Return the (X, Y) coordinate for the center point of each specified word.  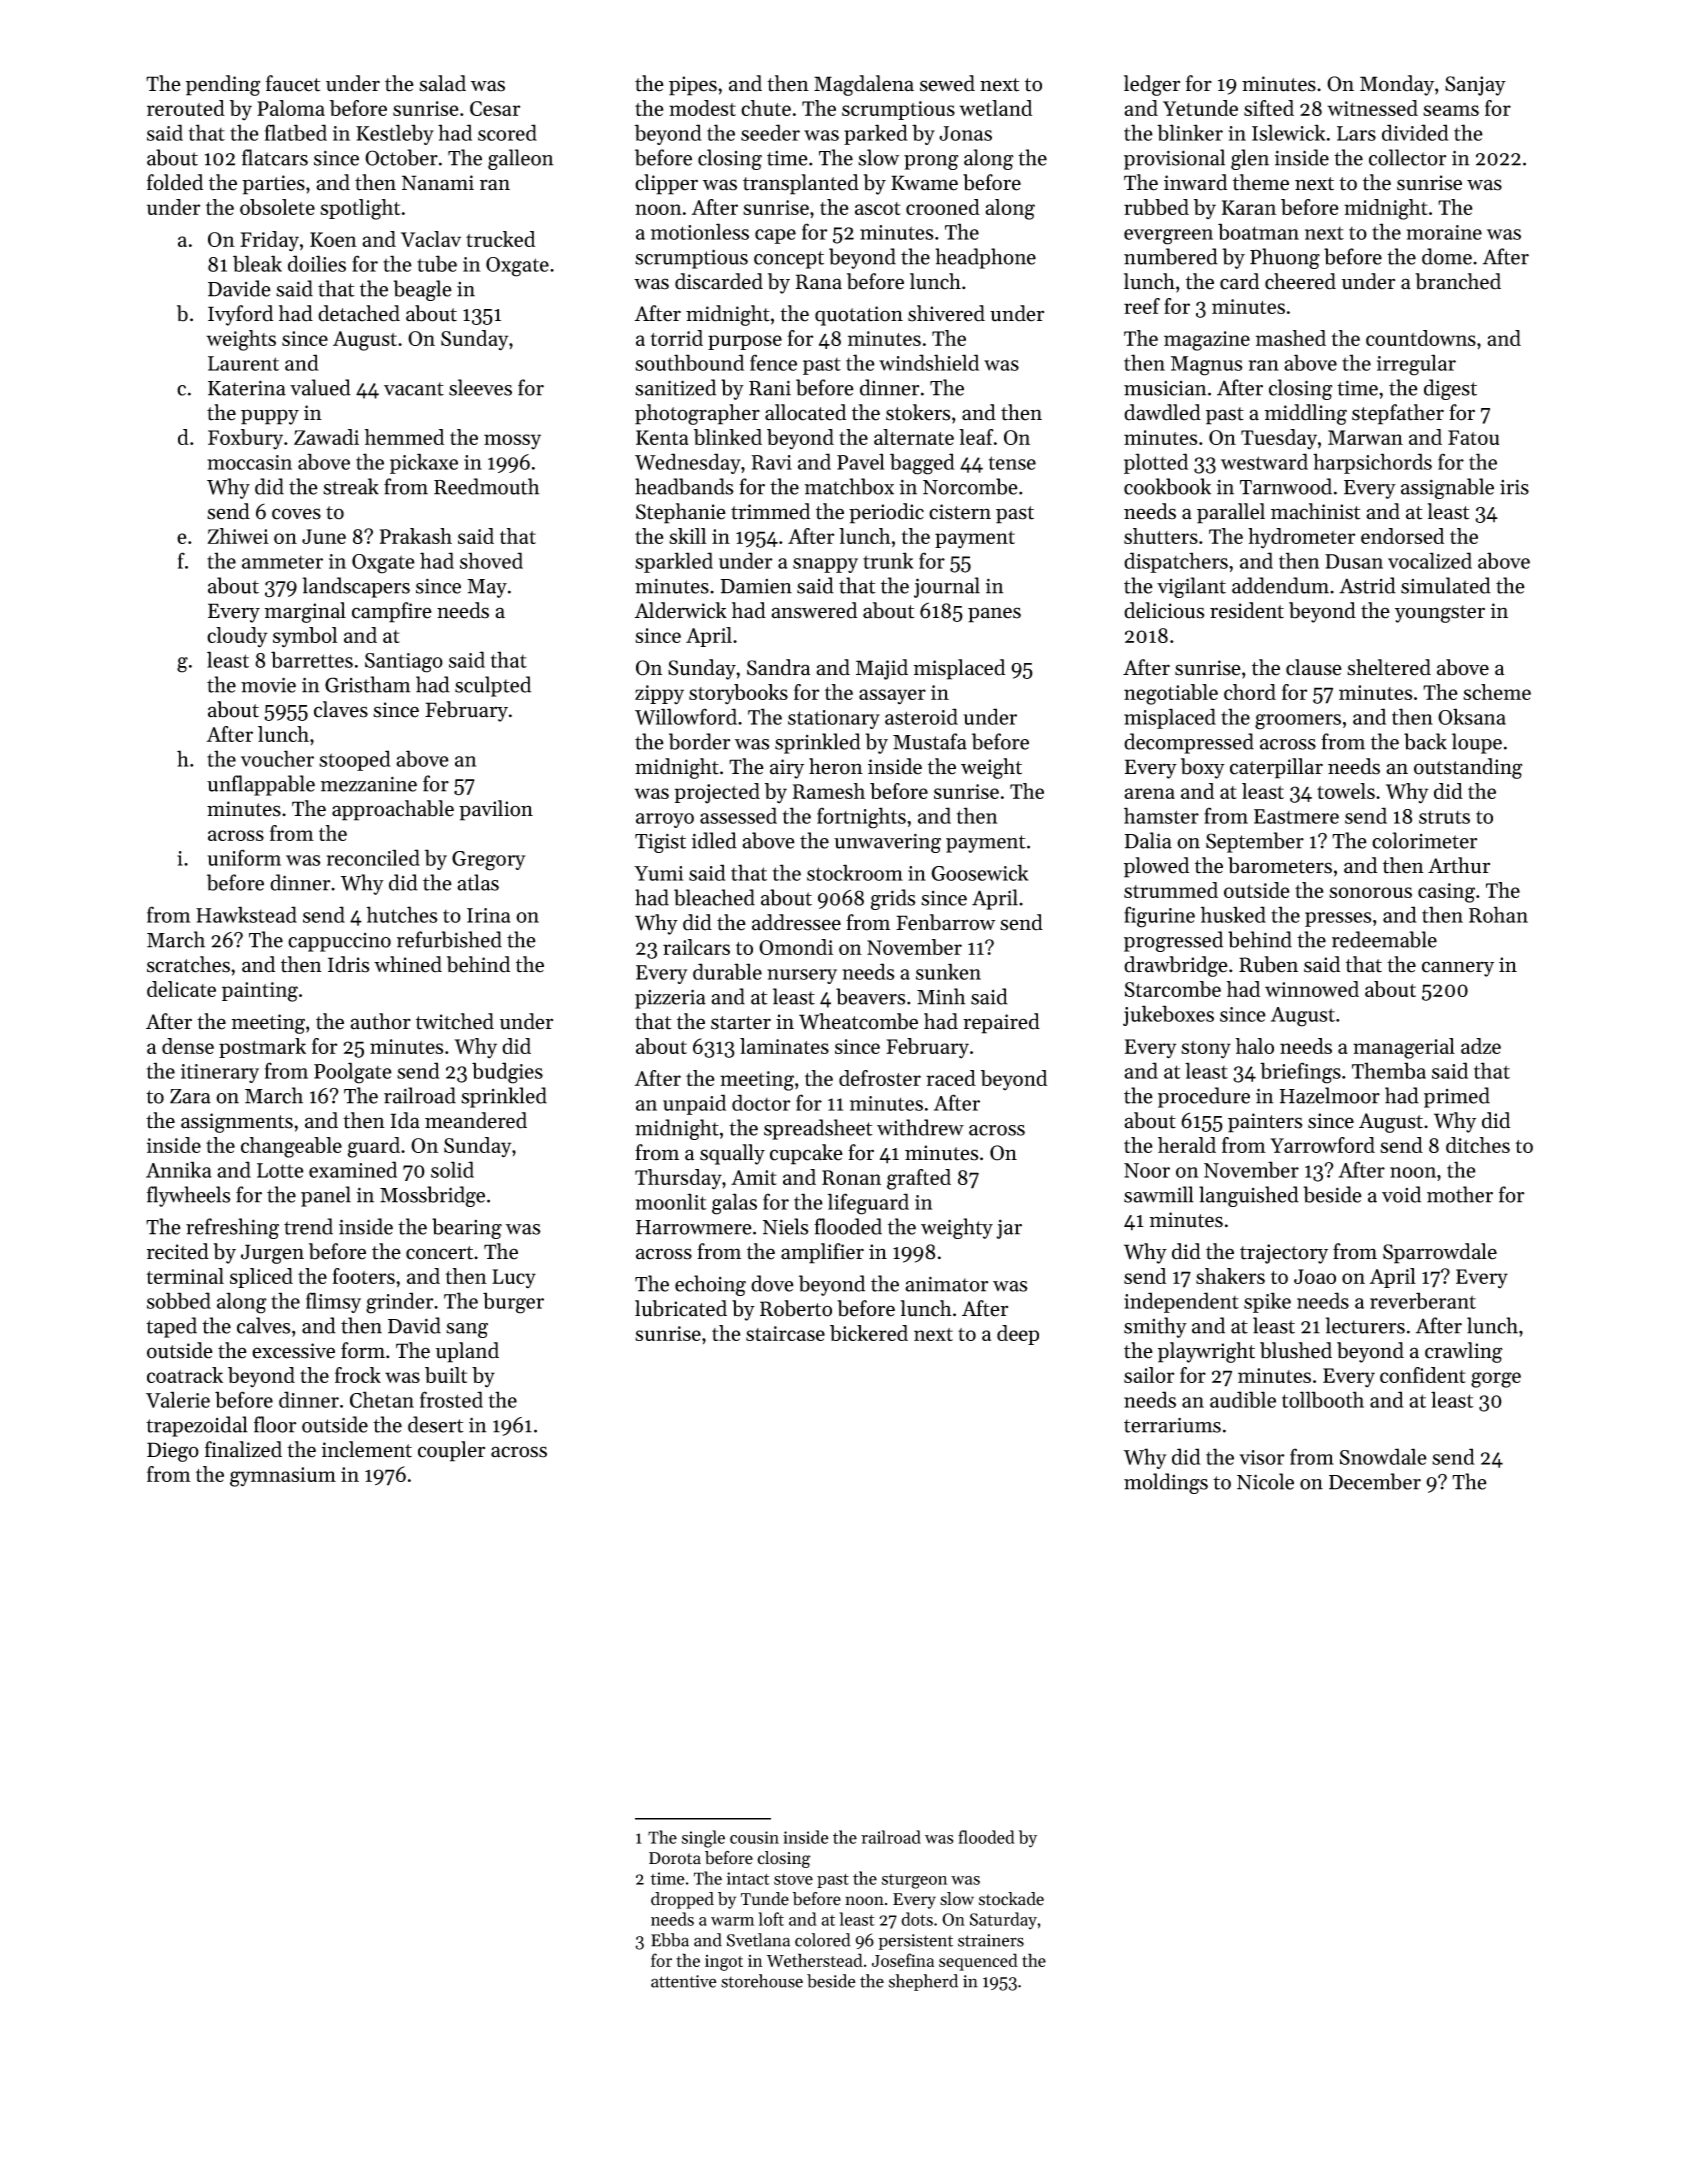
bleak (257, 263)
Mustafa (930, 741)
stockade (1011, 1899)
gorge (1496, 1380)
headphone (985, 258)
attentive (684, 1981)
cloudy (237, 637)
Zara (190, 1096)
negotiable (1171, 694)
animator (946, 1284)
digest (1450, 389)
